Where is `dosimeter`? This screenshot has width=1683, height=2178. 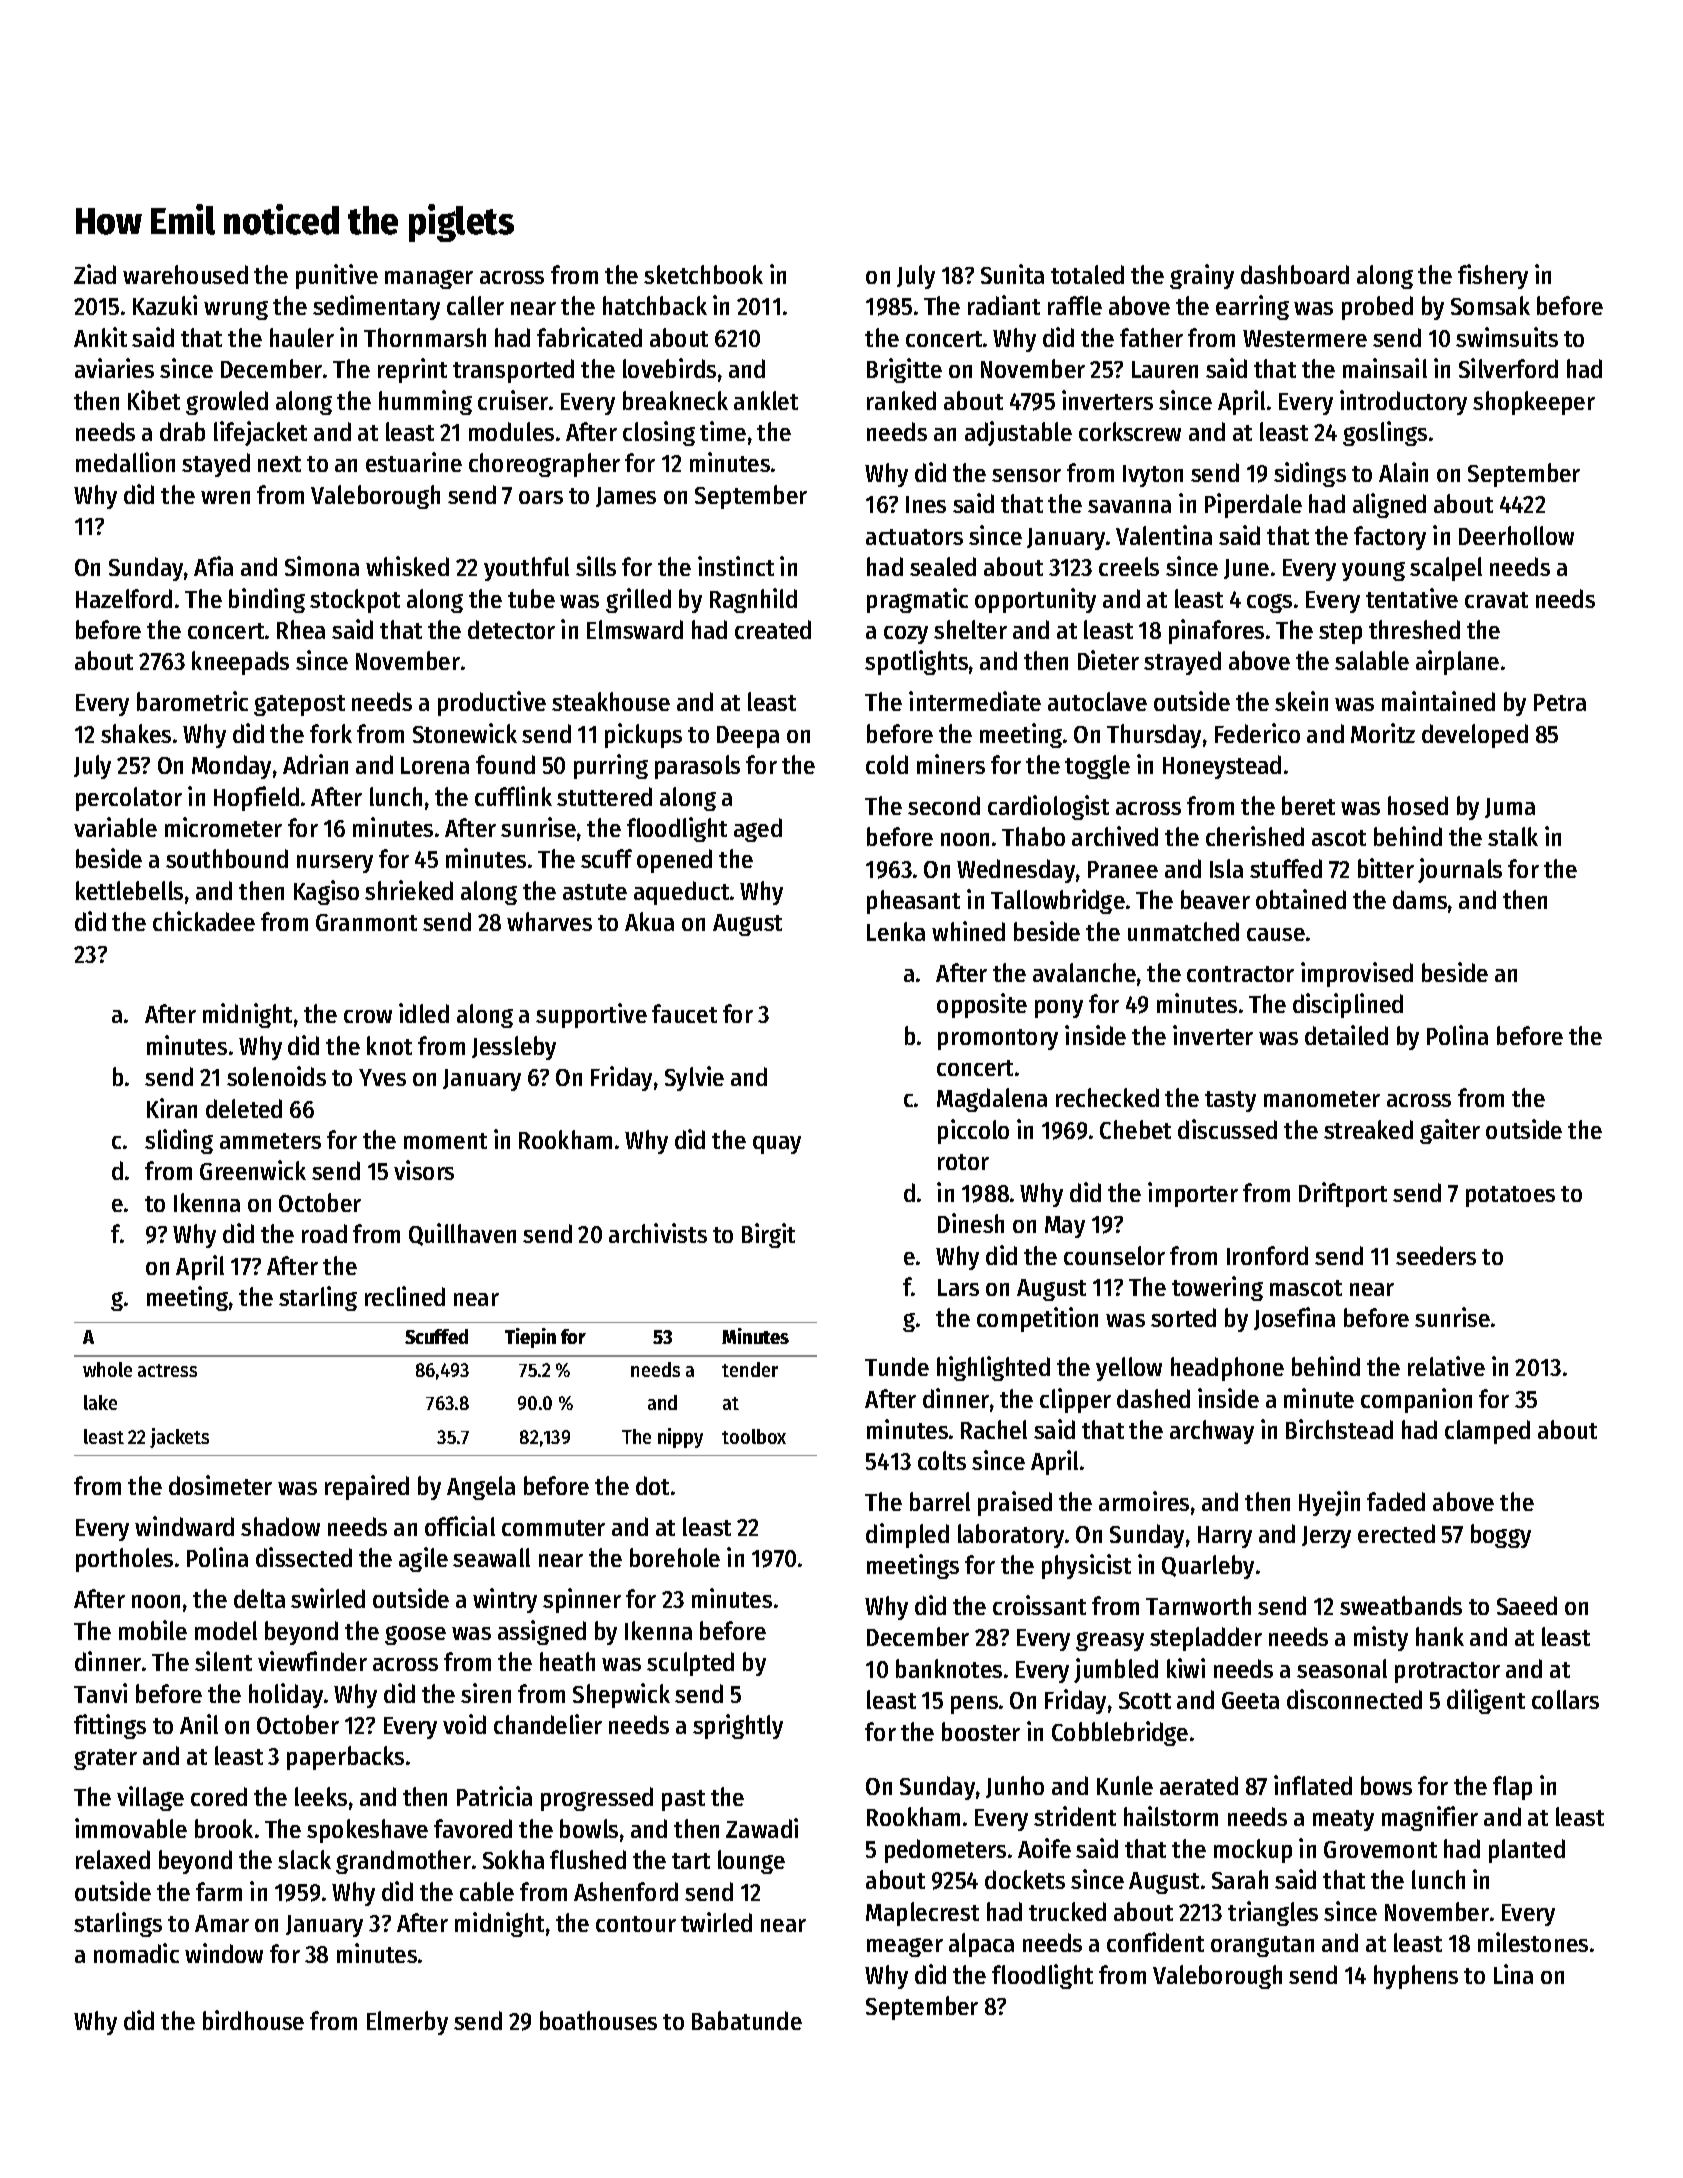
dosimeter is located at coordinates (220, 1485).
